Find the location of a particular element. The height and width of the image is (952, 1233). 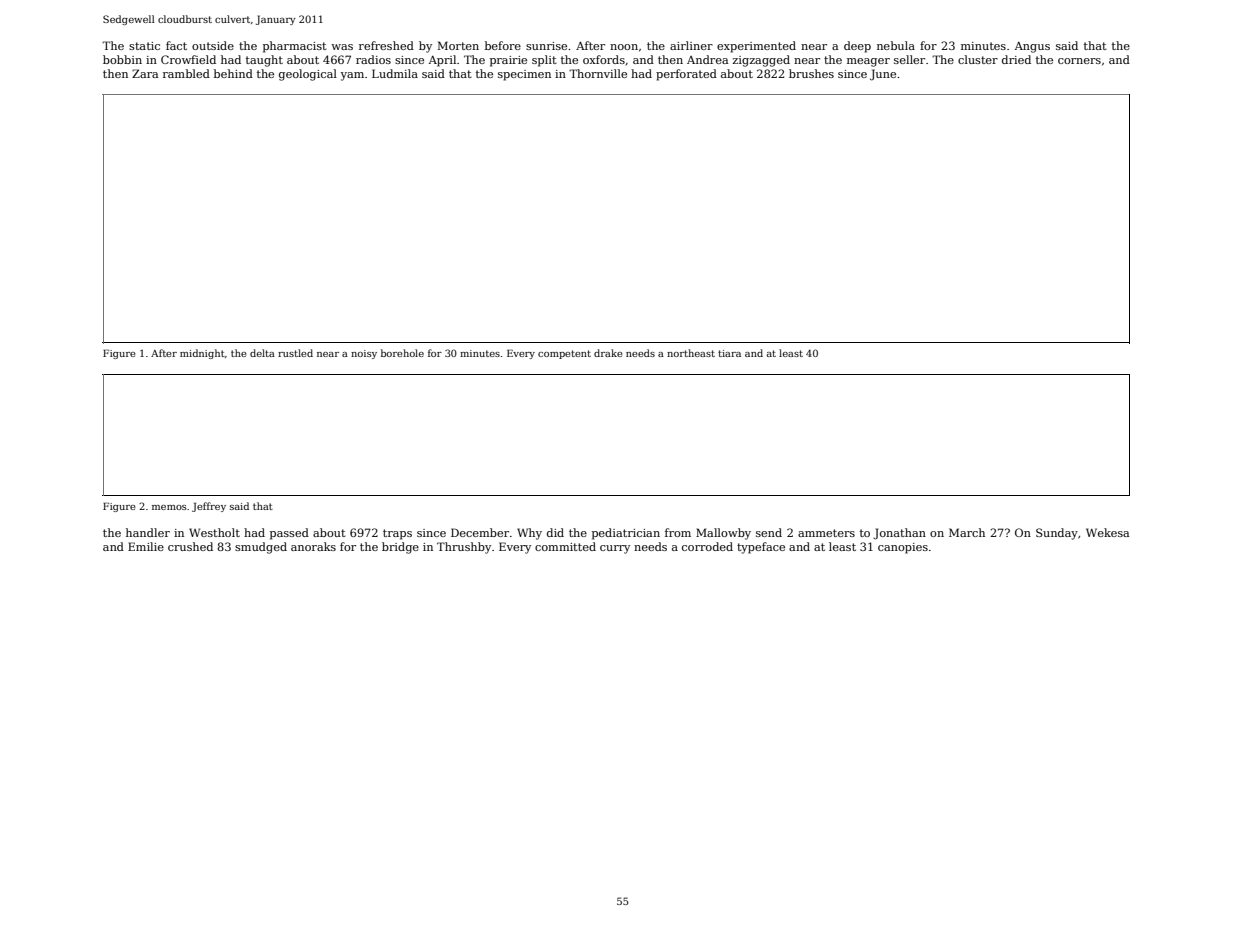

Thornville is located at coordinates (598, 73).
